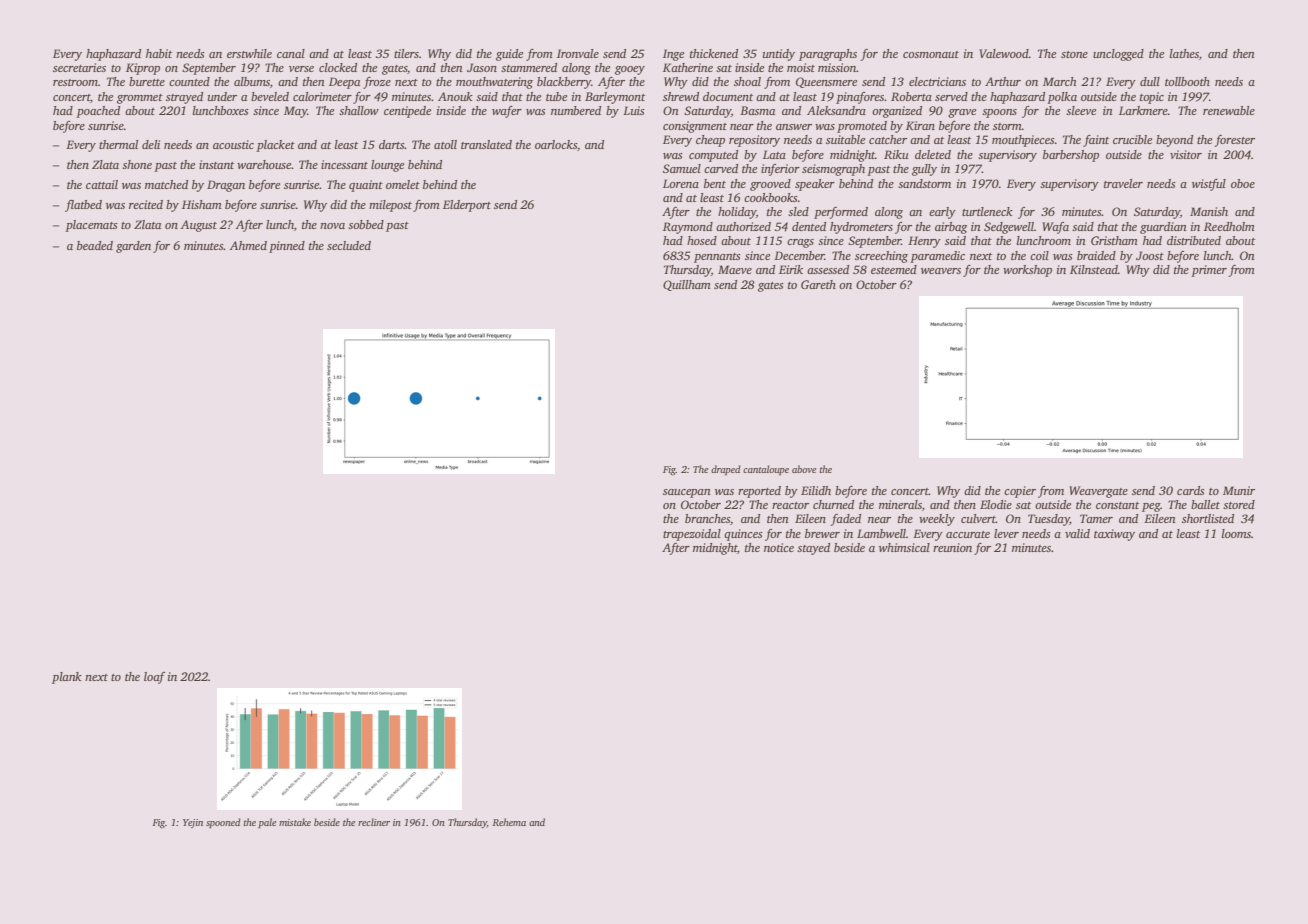 The image size is (1308, 924). What do you see at coordinates (804, 469) in the page?
I see `above` at bounding box center [804, 469].
